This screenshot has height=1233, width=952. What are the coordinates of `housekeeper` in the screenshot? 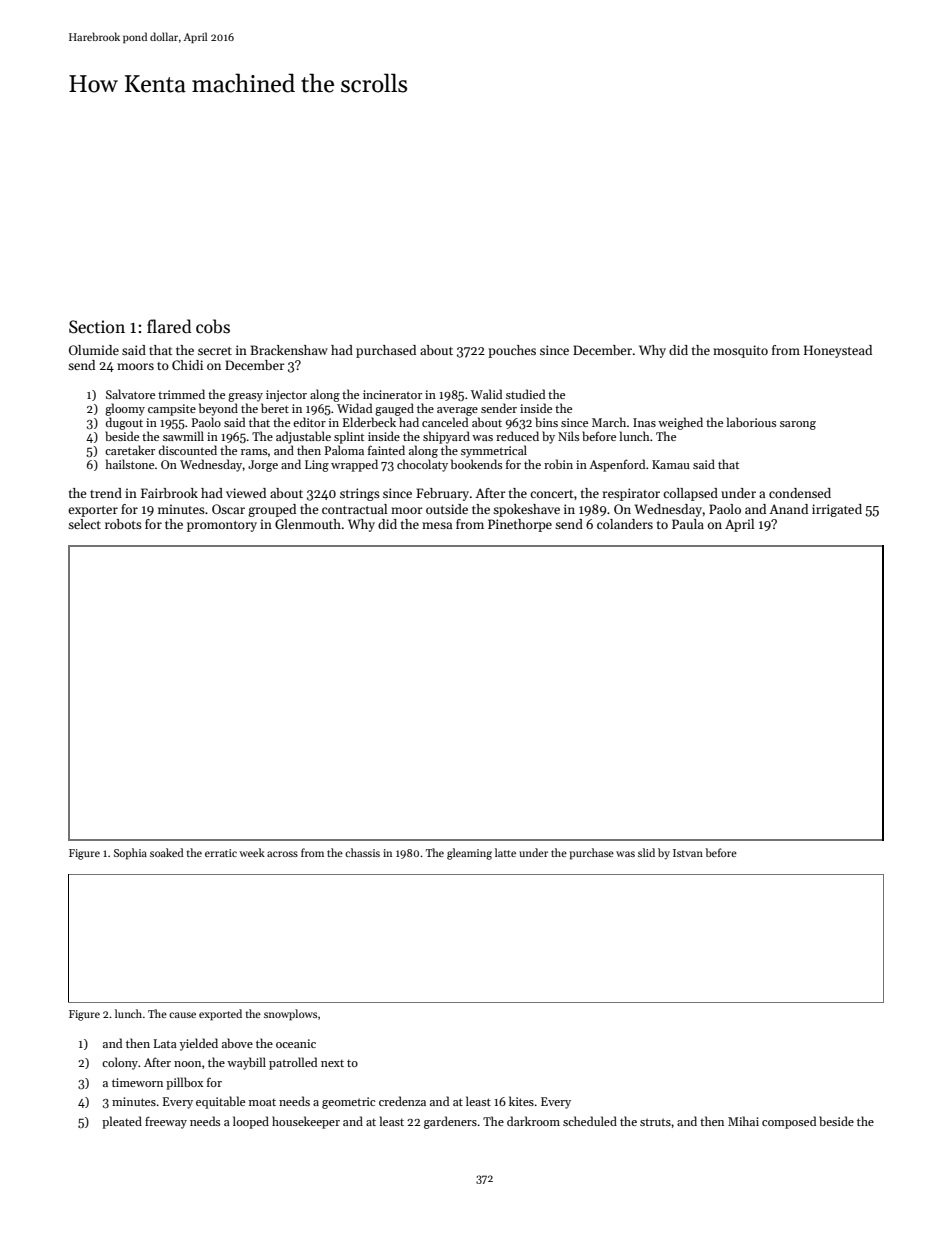 It's located at (306, 1122).
